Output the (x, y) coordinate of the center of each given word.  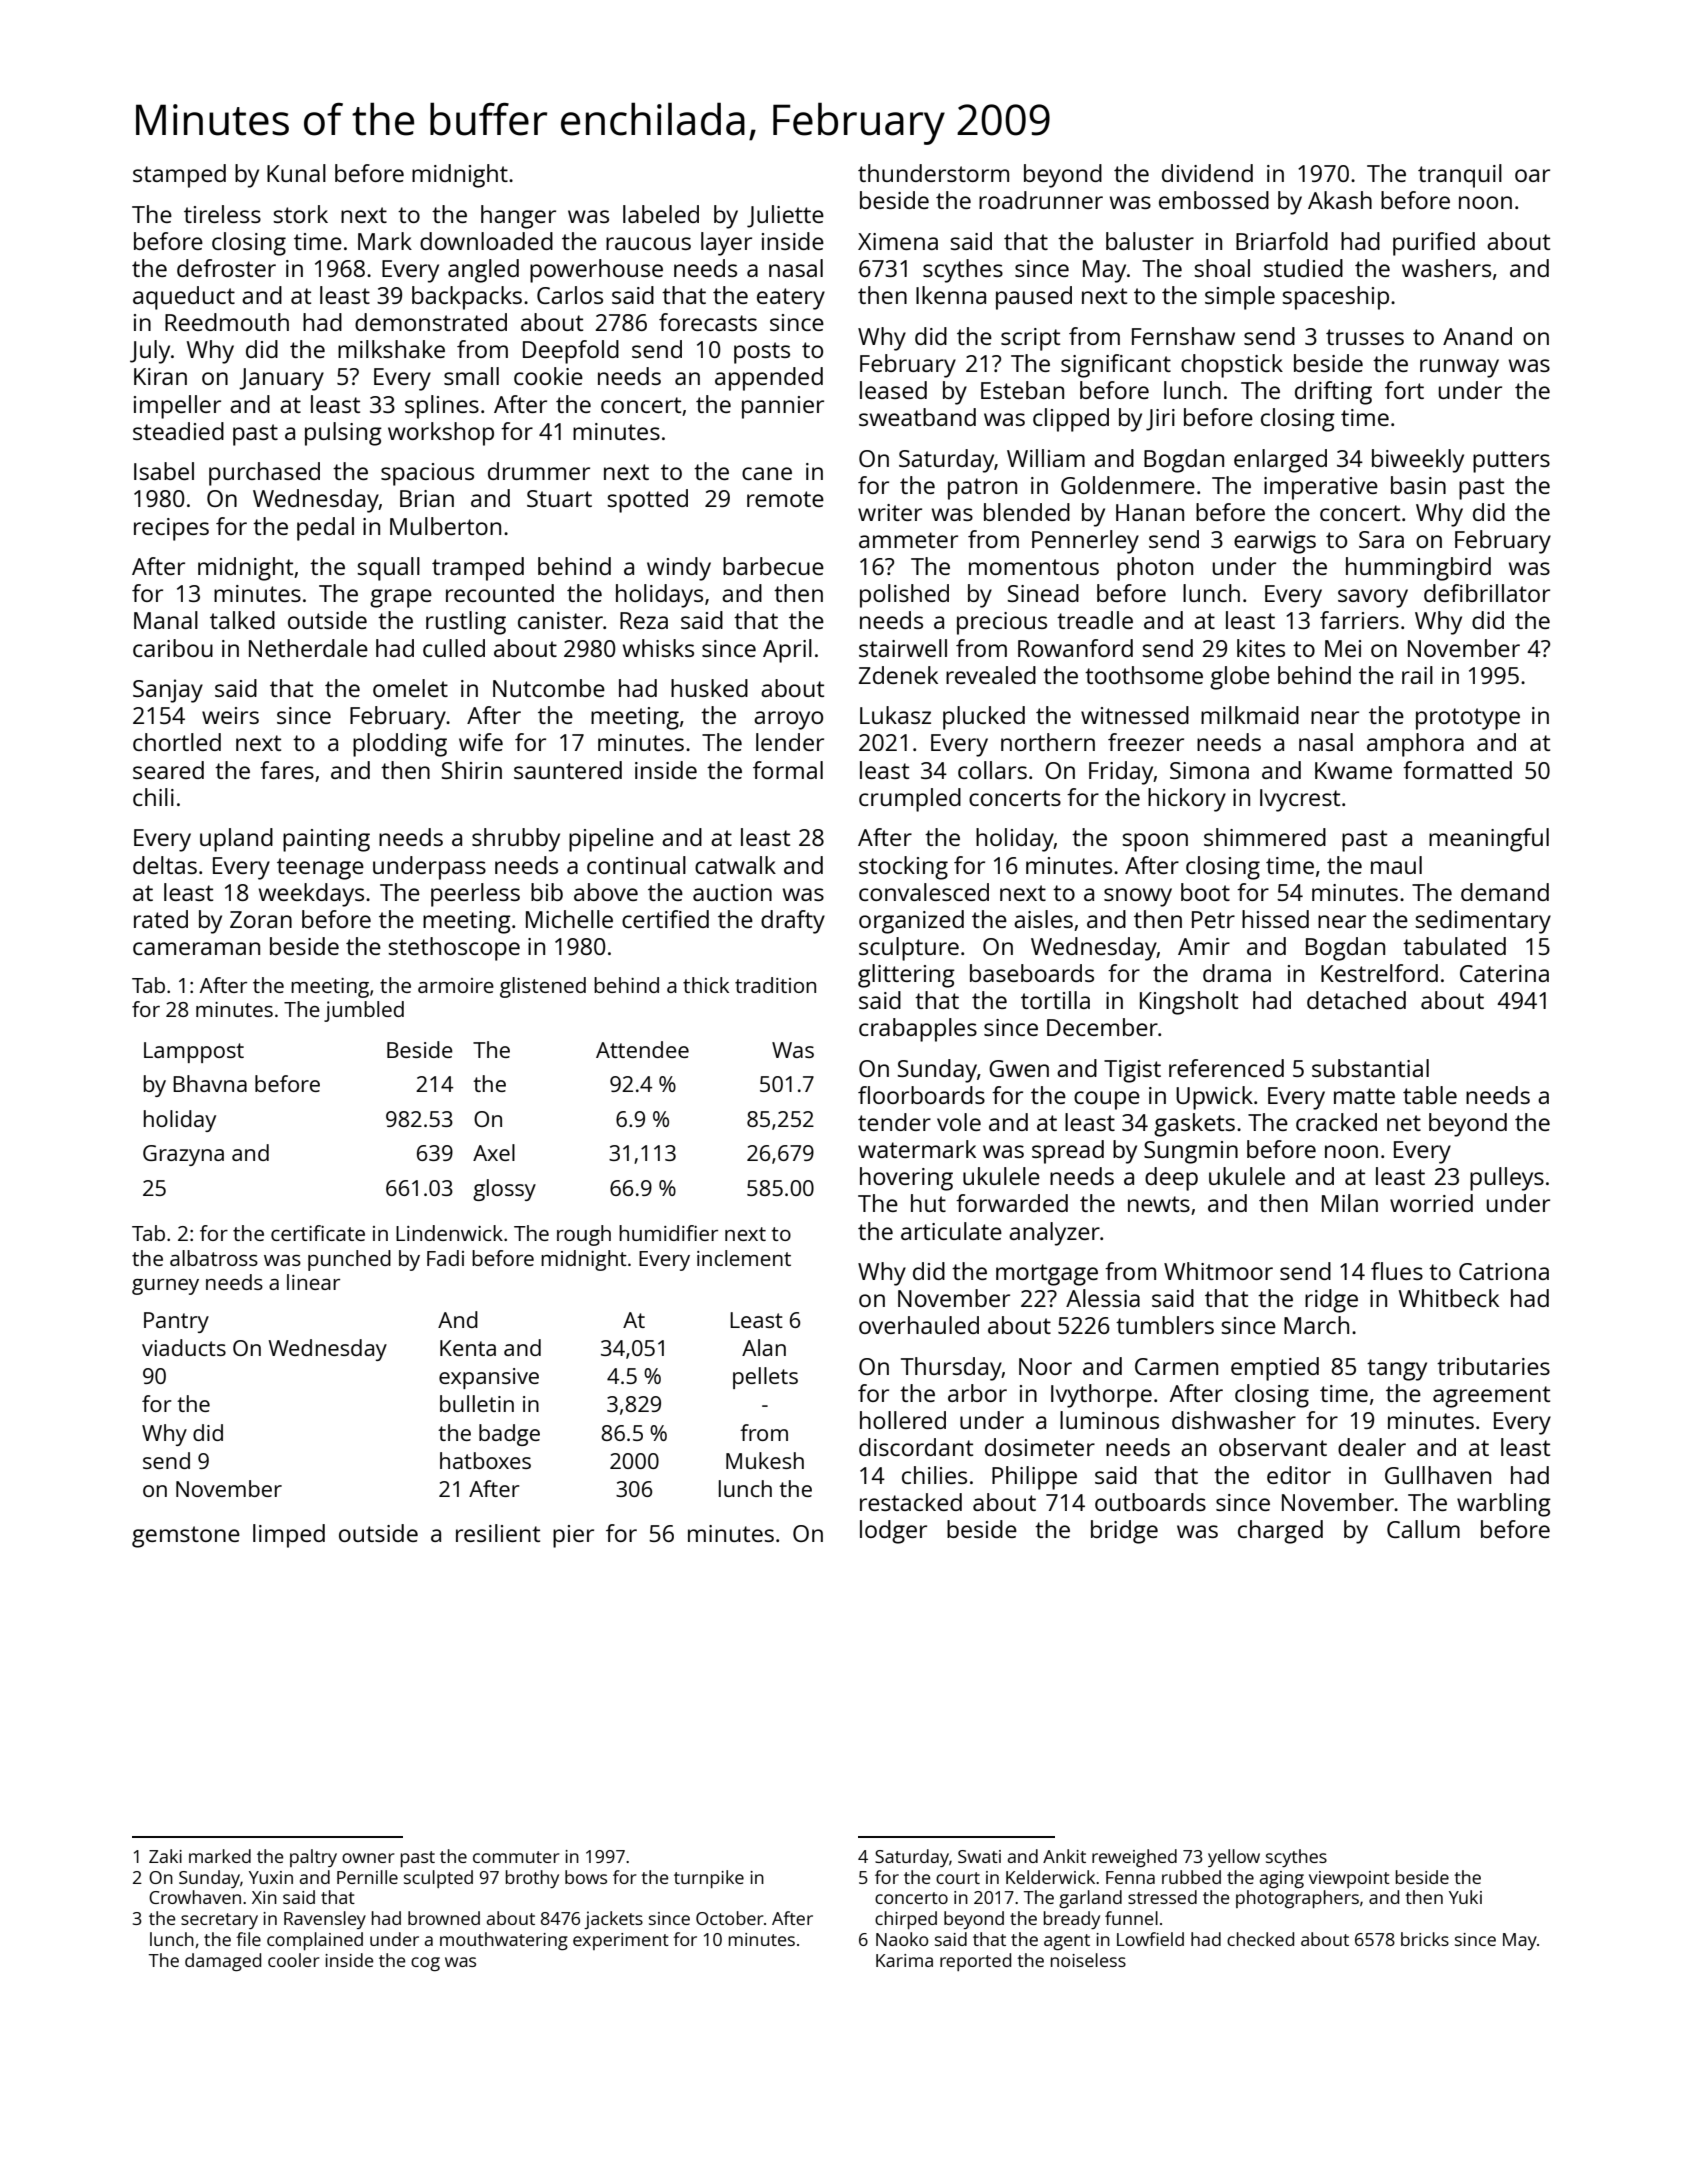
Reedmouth (227, 322)
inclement (744, 1258)
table (1430, 1095)
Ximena (898, 241)
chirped (906, 1920)
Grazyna (183, 1155)
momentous (1034, 567)
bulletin (477, 1403)
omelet (410, 688)
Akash (1340, 200)
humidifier (668, 1233)
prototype (1468, 719)
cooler (294, 1960)
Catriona (1504, 1271)
